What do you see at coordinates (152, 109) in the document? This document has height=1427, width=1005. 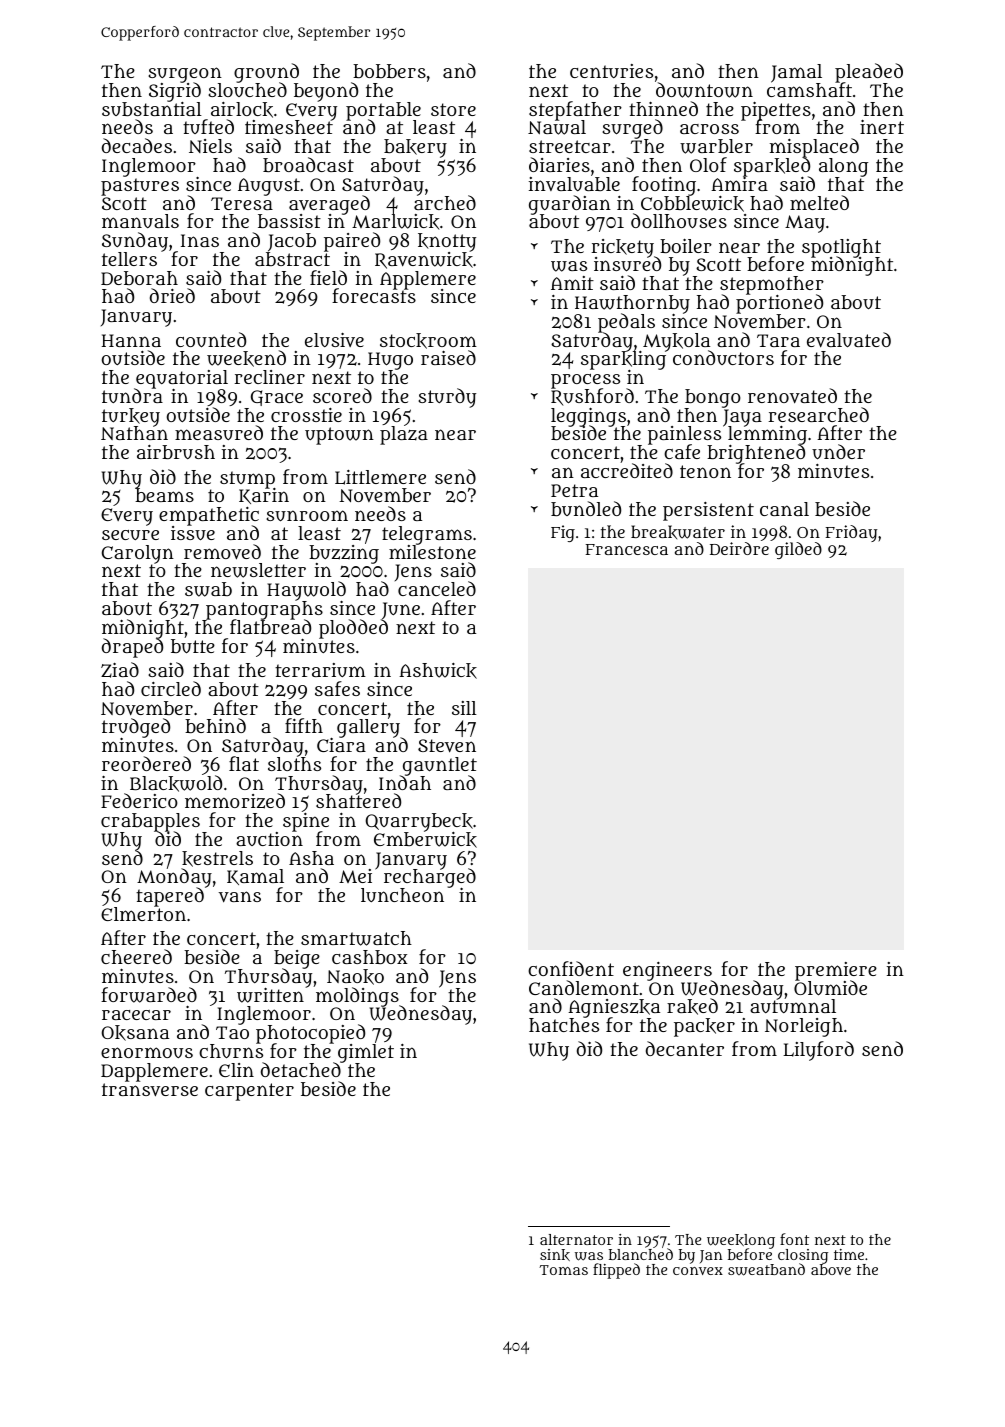 I see `substantial` at bounding box center [152, 109].
